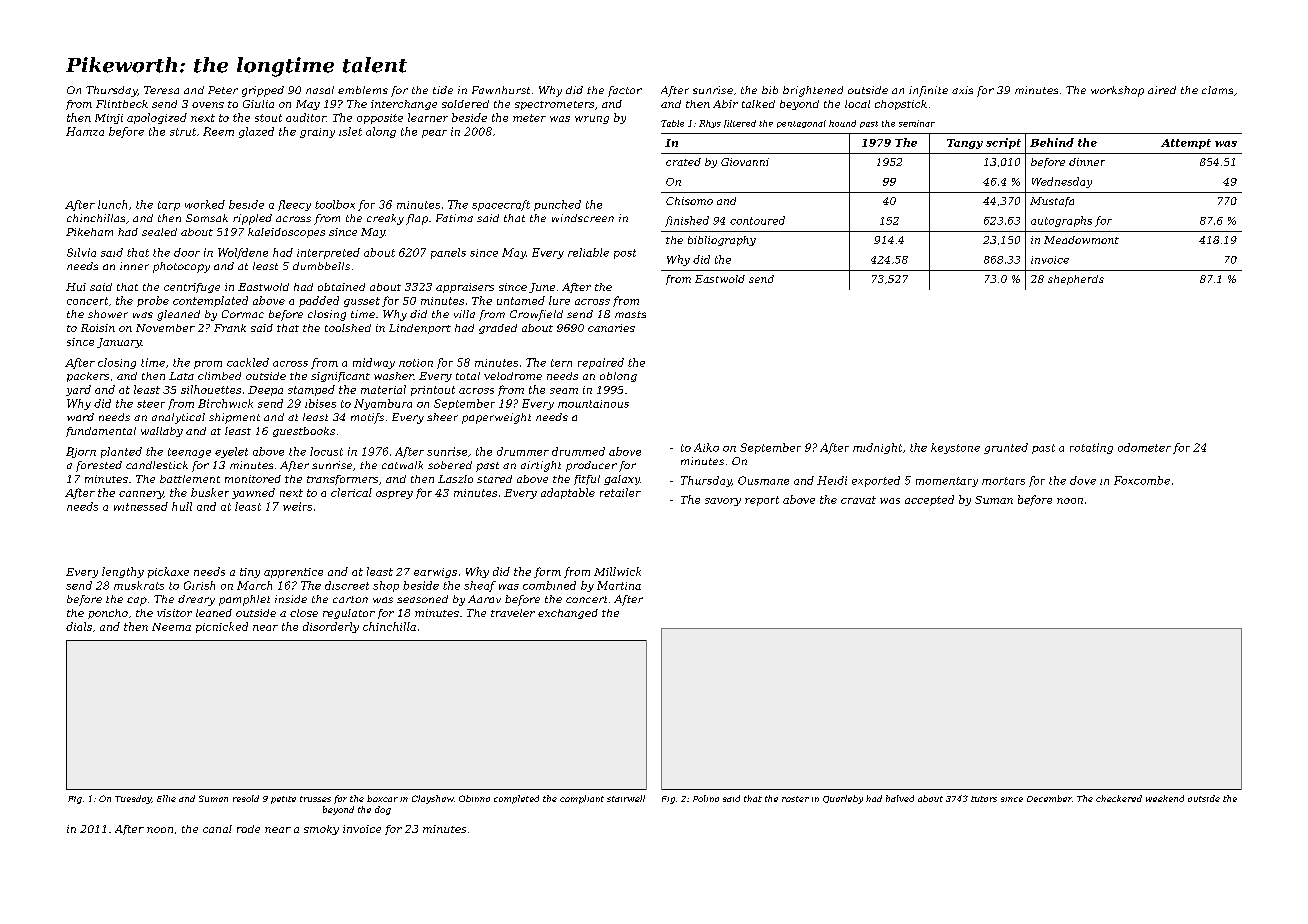  What do you see at coordinates (283, 800) in the screenshot?
I see `petite` at bounding box center [283, 800].
